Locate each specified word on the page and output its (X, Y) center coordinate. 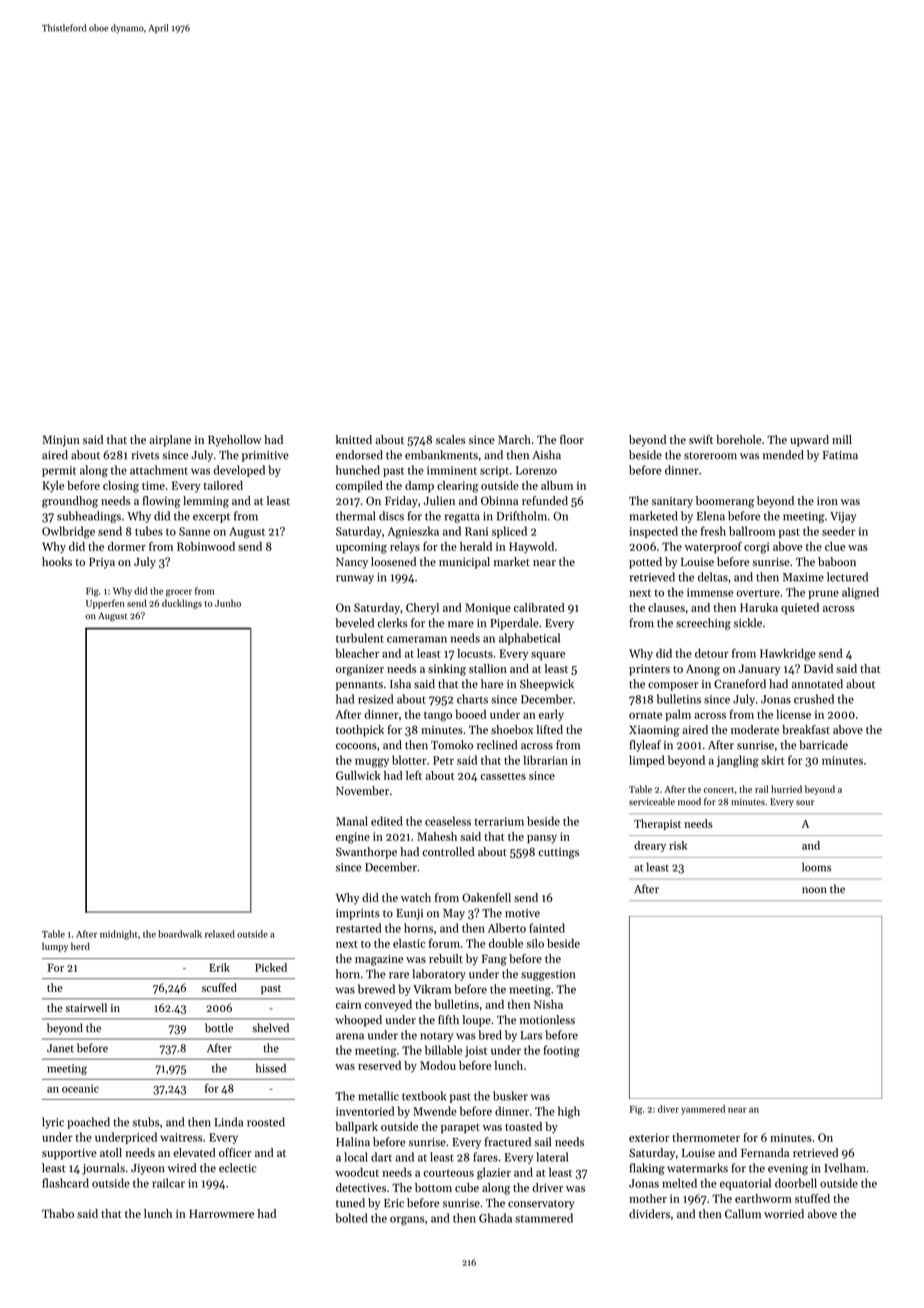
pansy (542, 839)
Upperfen (105, 604)
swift (701, 439)
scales (451, 439)
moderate (755, 729)
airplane (170, 441)
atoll (111, 1152)
